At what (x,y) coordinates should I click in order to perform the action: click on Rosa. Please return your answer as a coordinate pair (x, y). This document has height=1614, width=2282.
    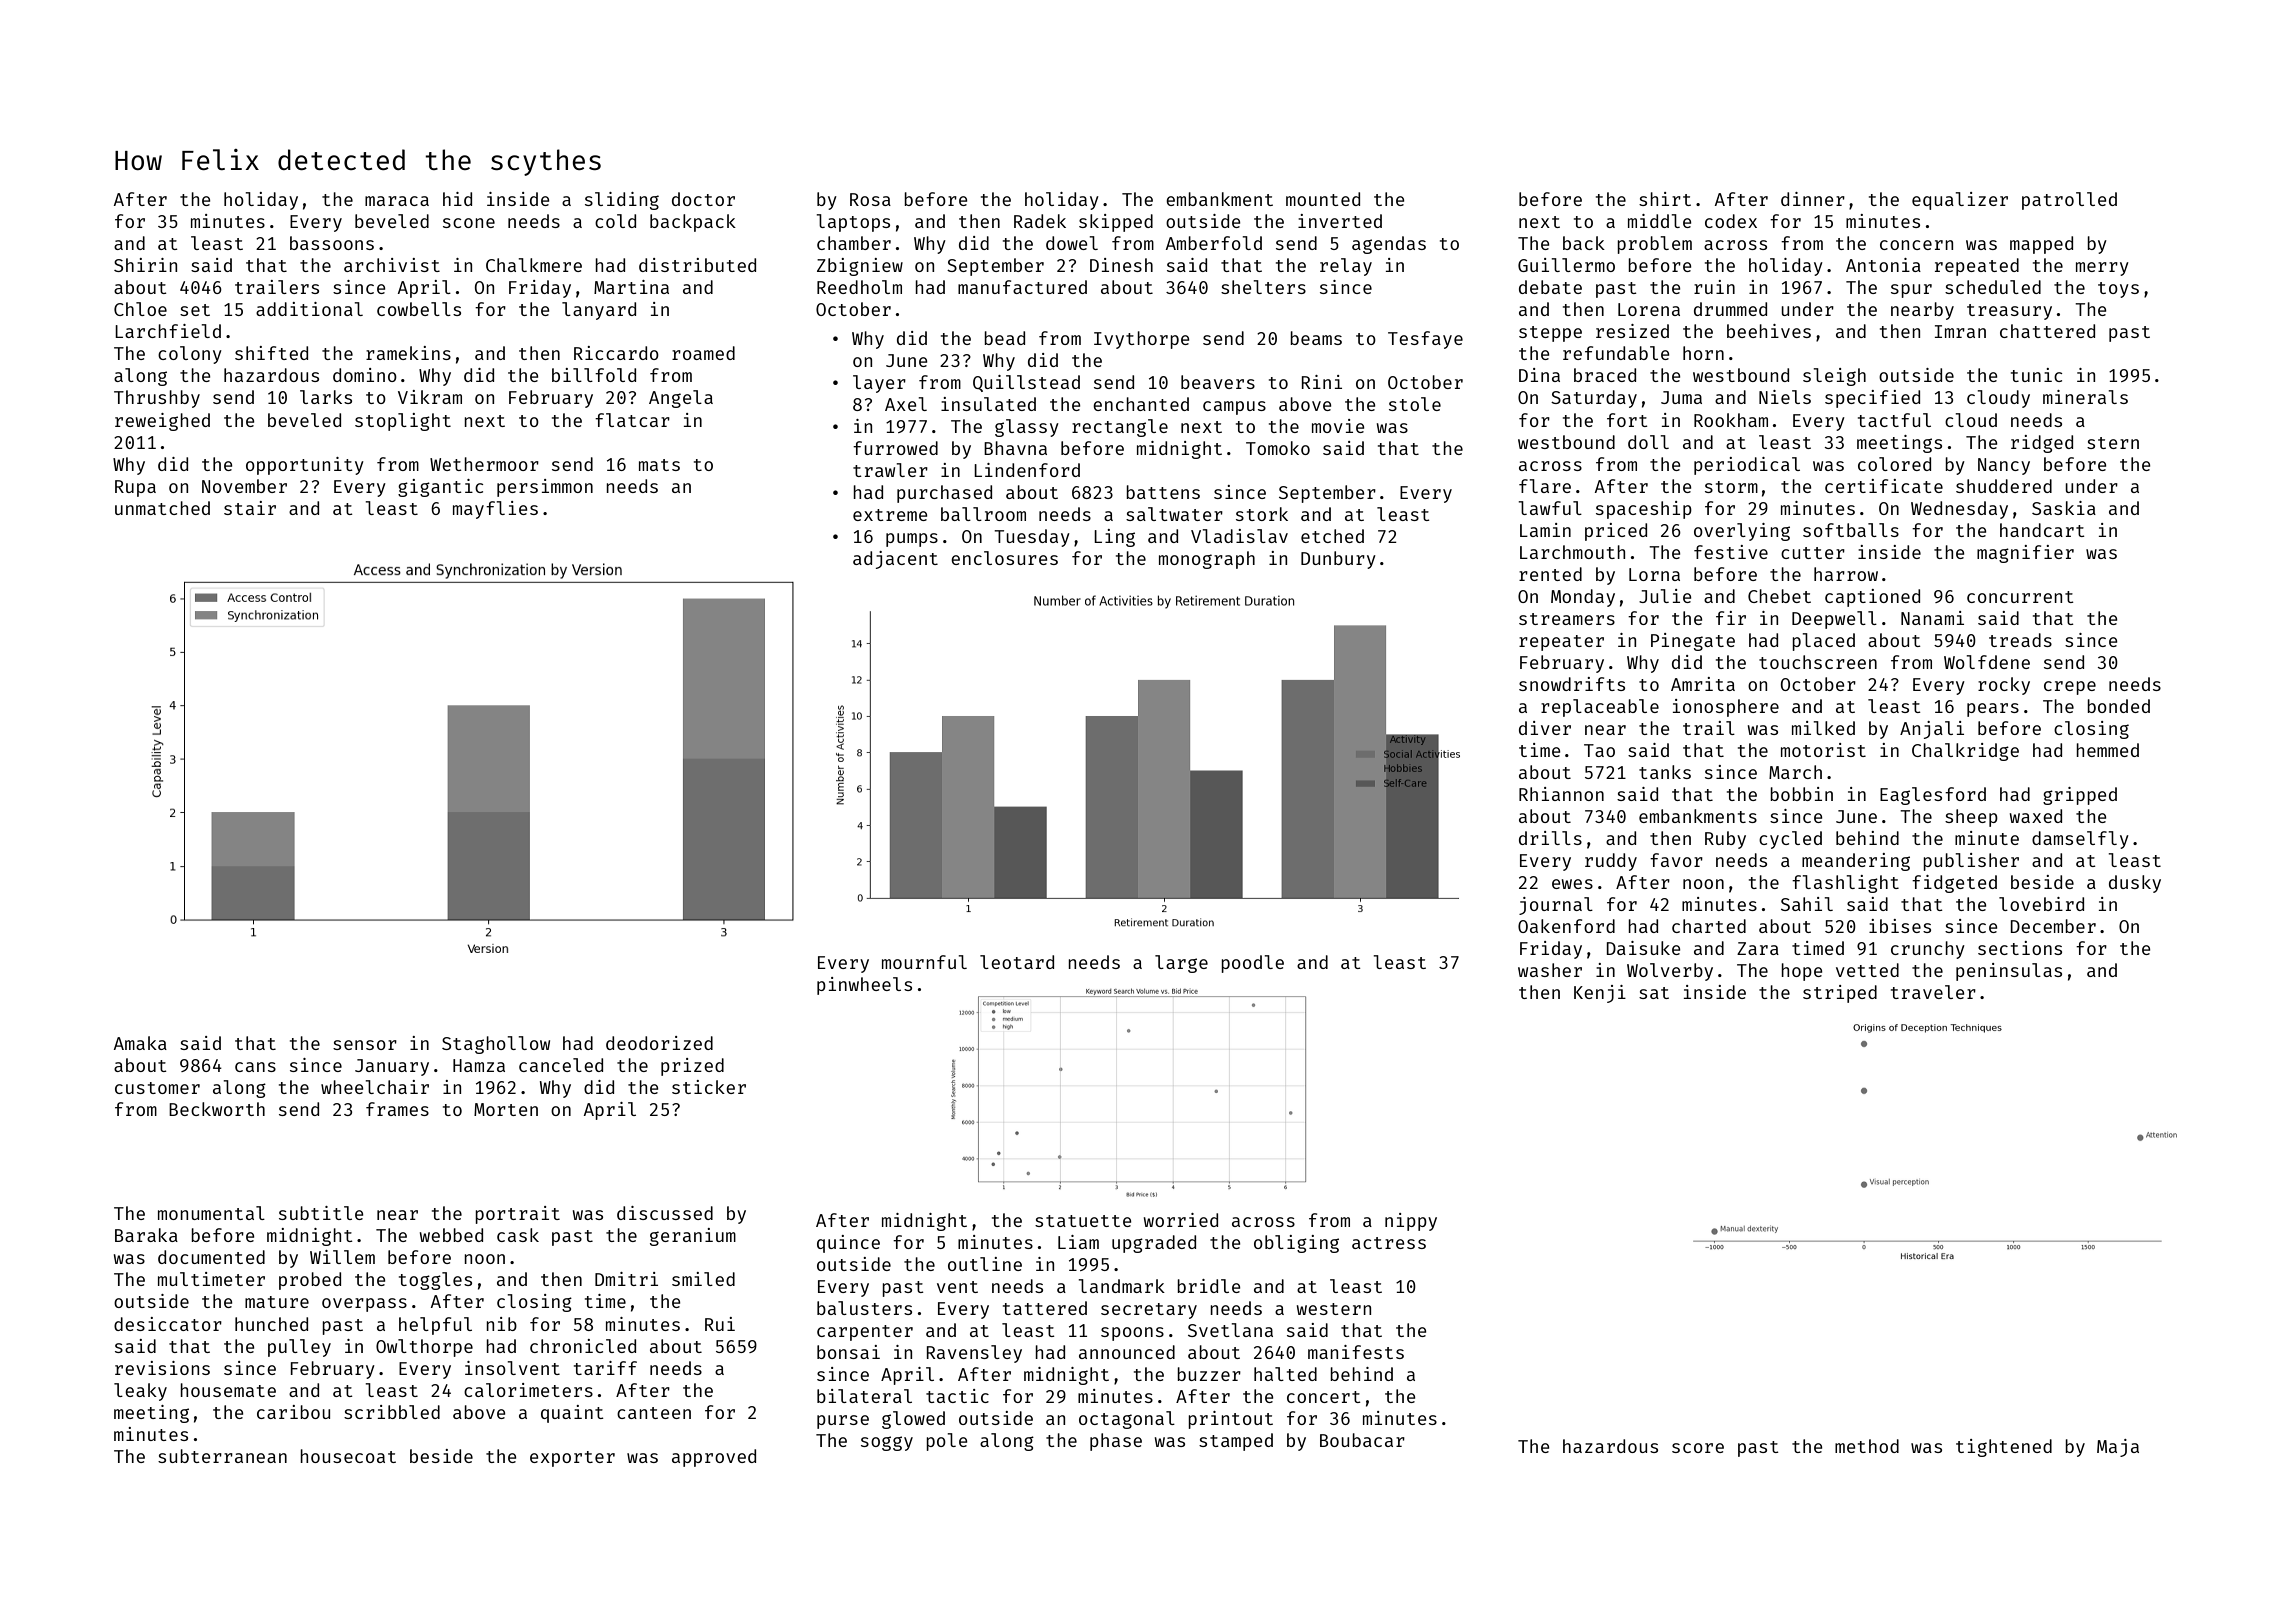
    Looking at the image, I should click on (870, 199).
